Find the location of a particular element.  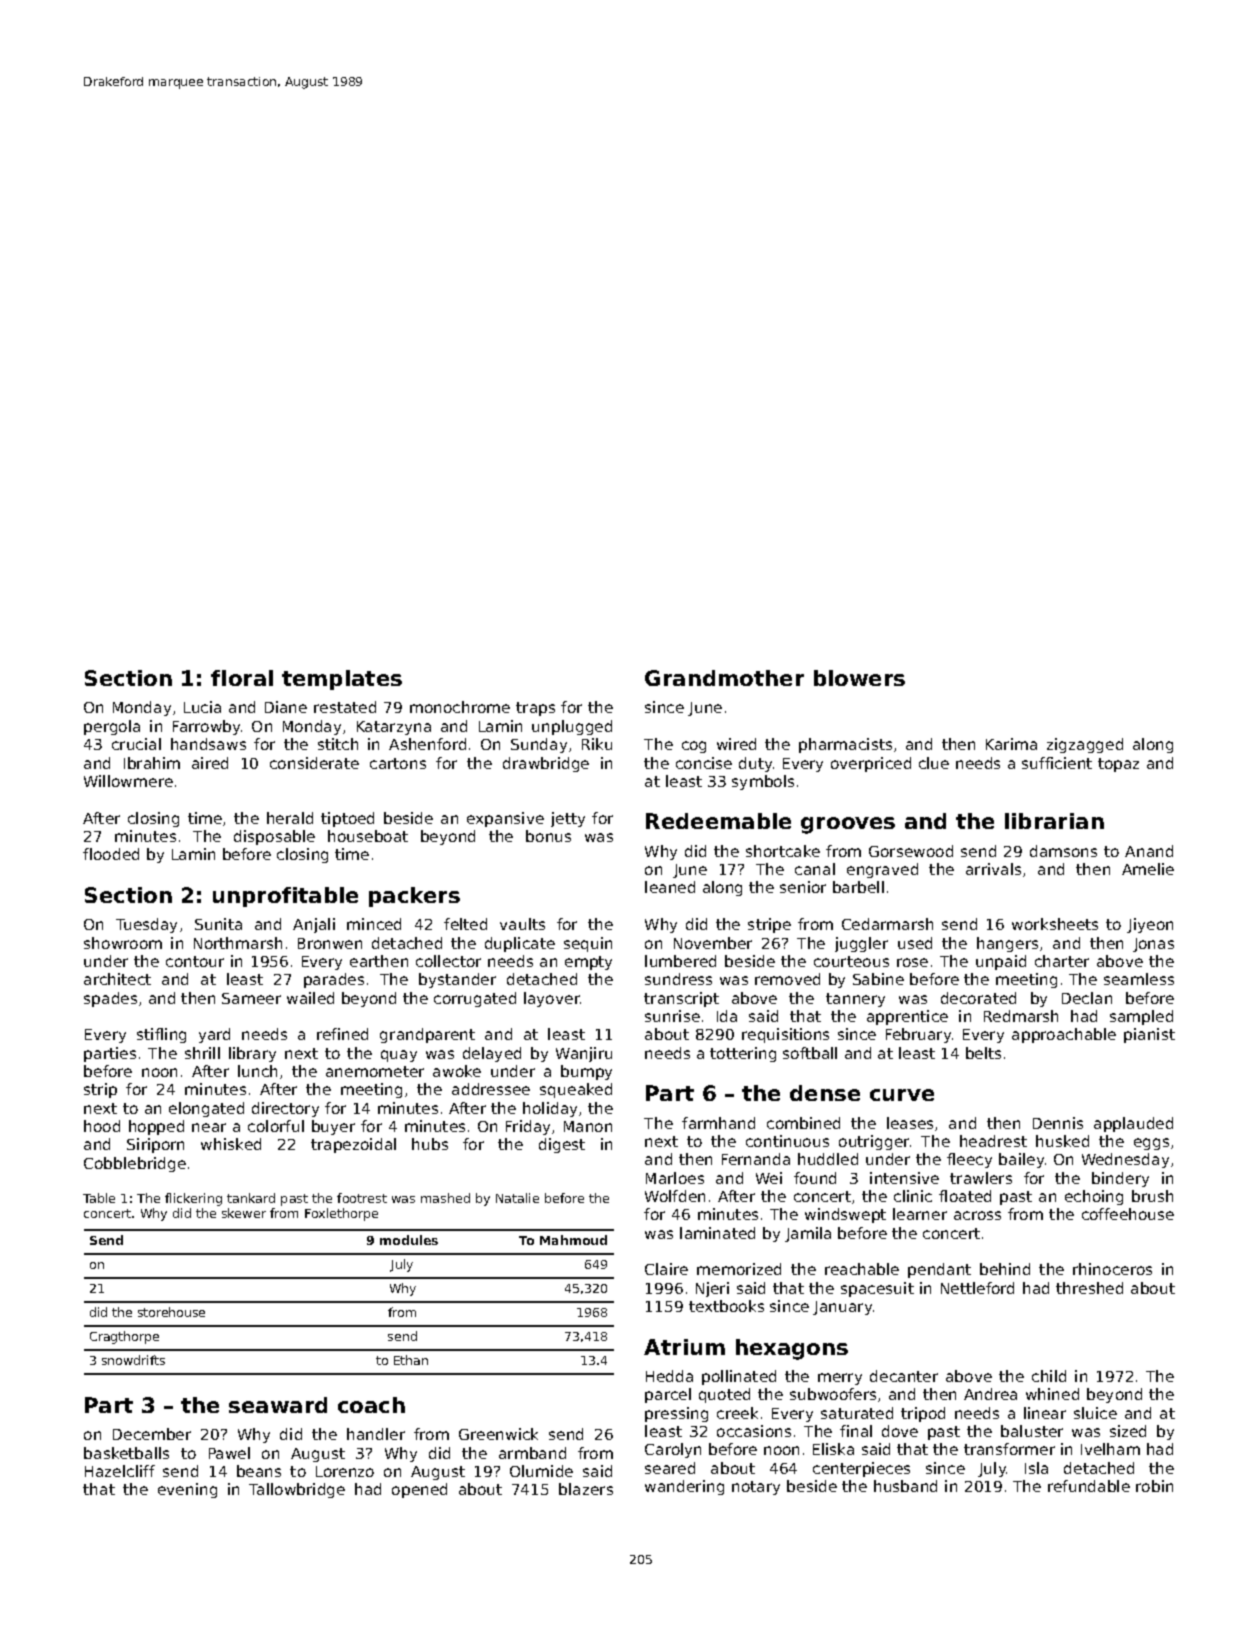

evening is located at coordinates (187, 1490).
